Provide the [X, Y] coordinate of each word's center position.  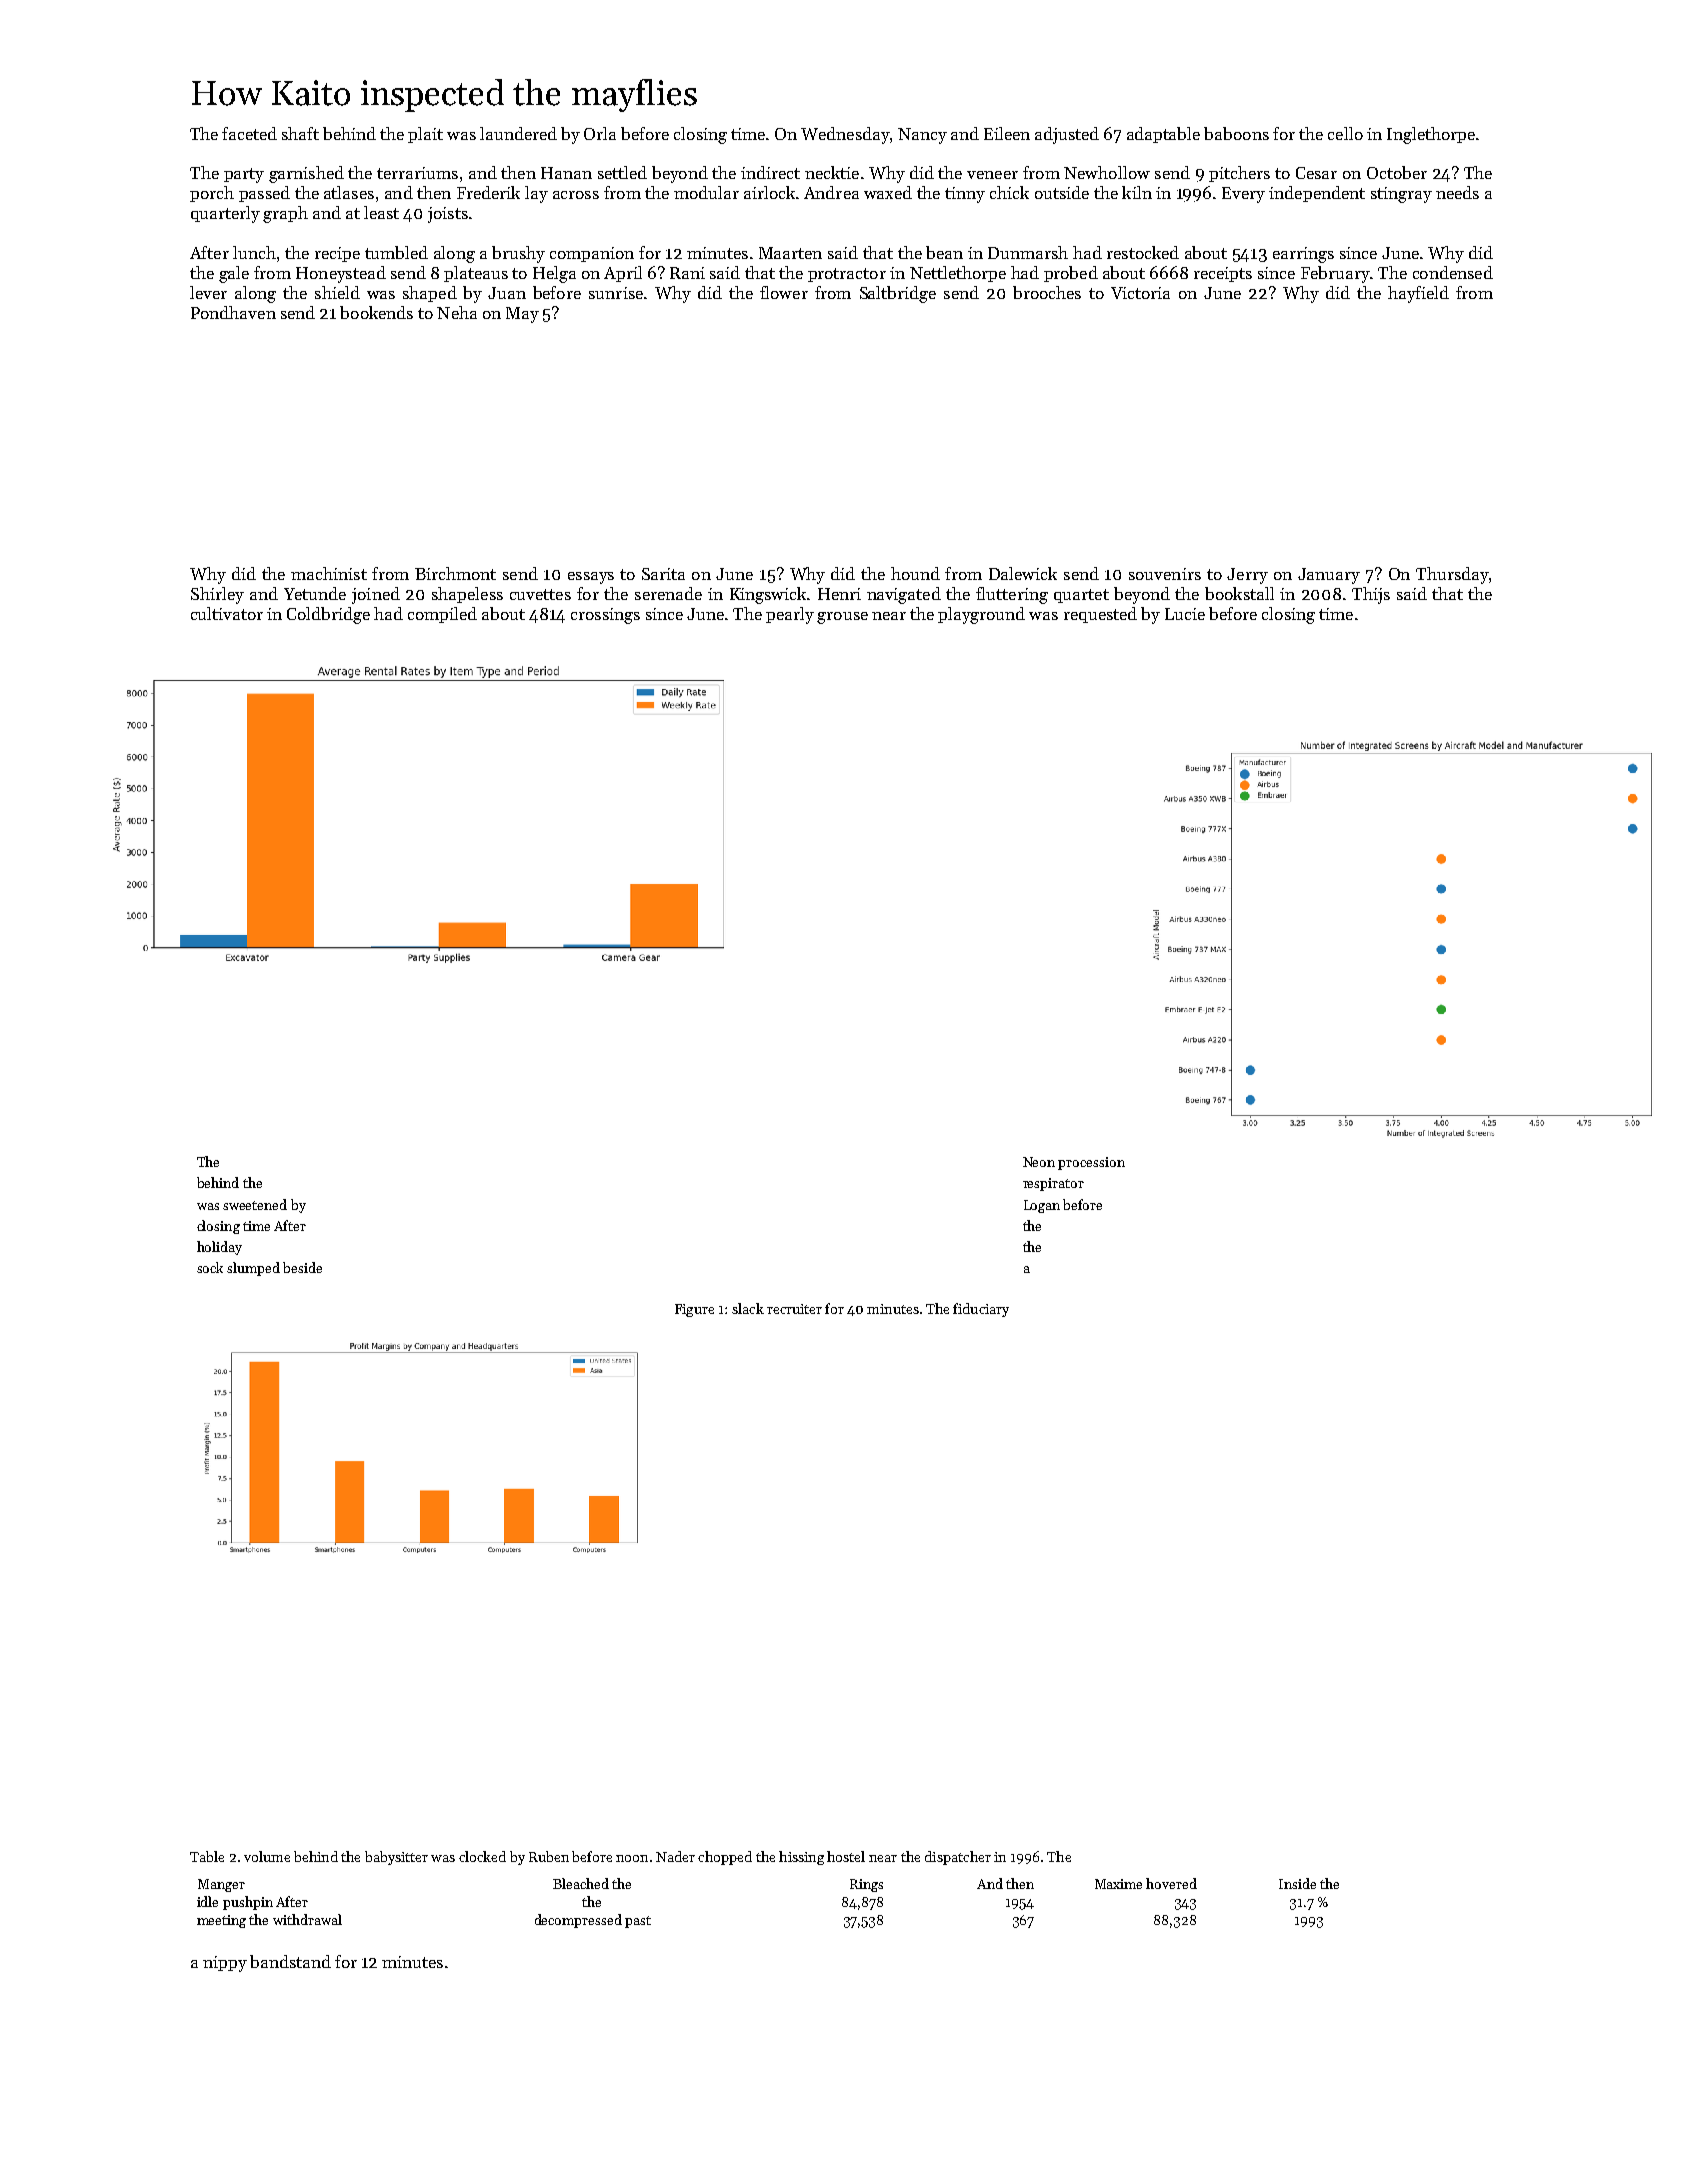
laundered [518, 133]
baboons [1236, 133]
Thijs [1371, 595]
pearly [790, 615]
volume [267, 1856]
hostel [846, 1856]
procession [1091, 1163]
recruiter [794, 1309]
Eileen [1007, 133]
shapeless [467, 595]
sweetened [255, 1204]
